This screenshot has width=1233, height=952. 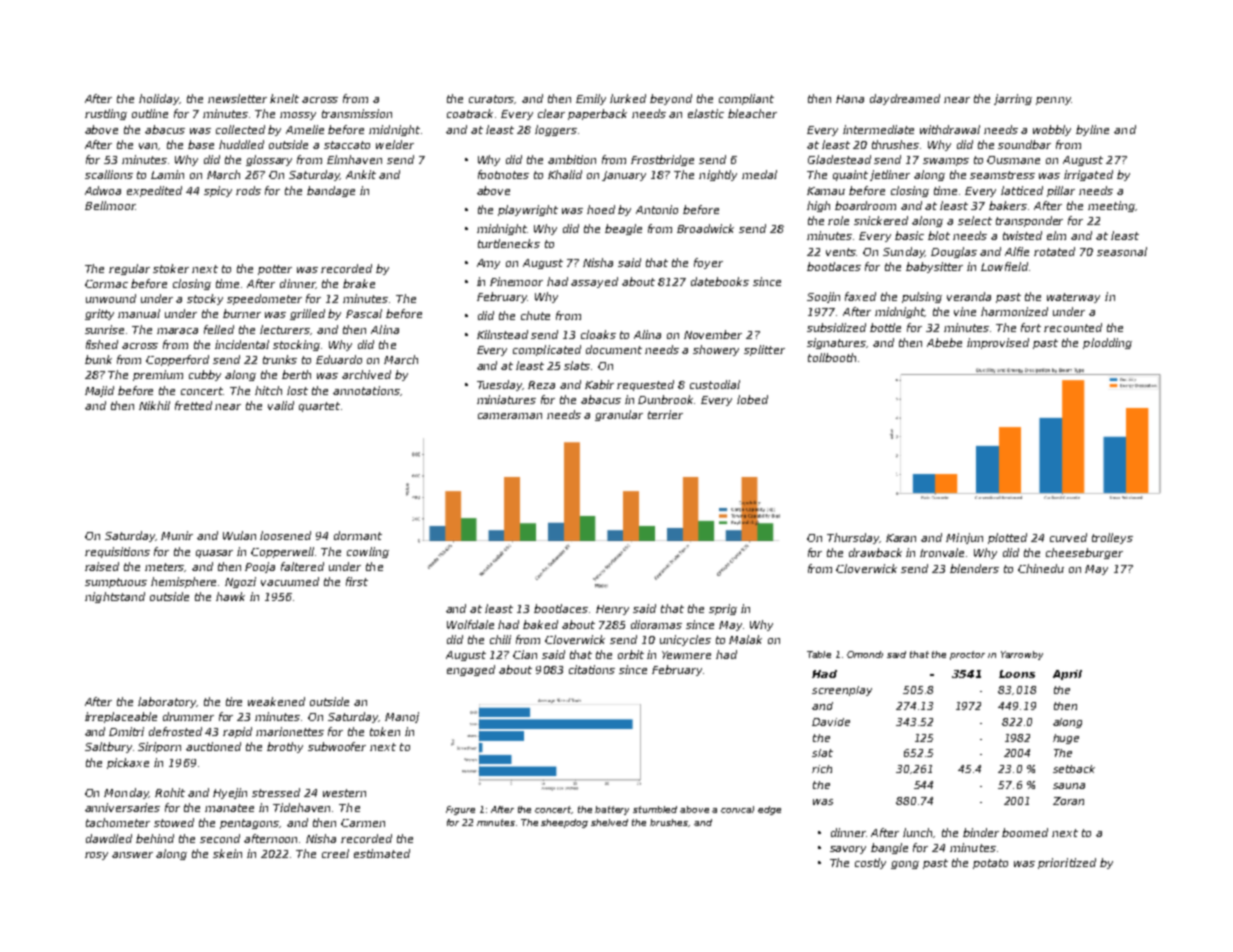 What do you see at coordinates (1107, 343) in the screenshot?
I see `plodding` at bounding box center [1107, 343].
